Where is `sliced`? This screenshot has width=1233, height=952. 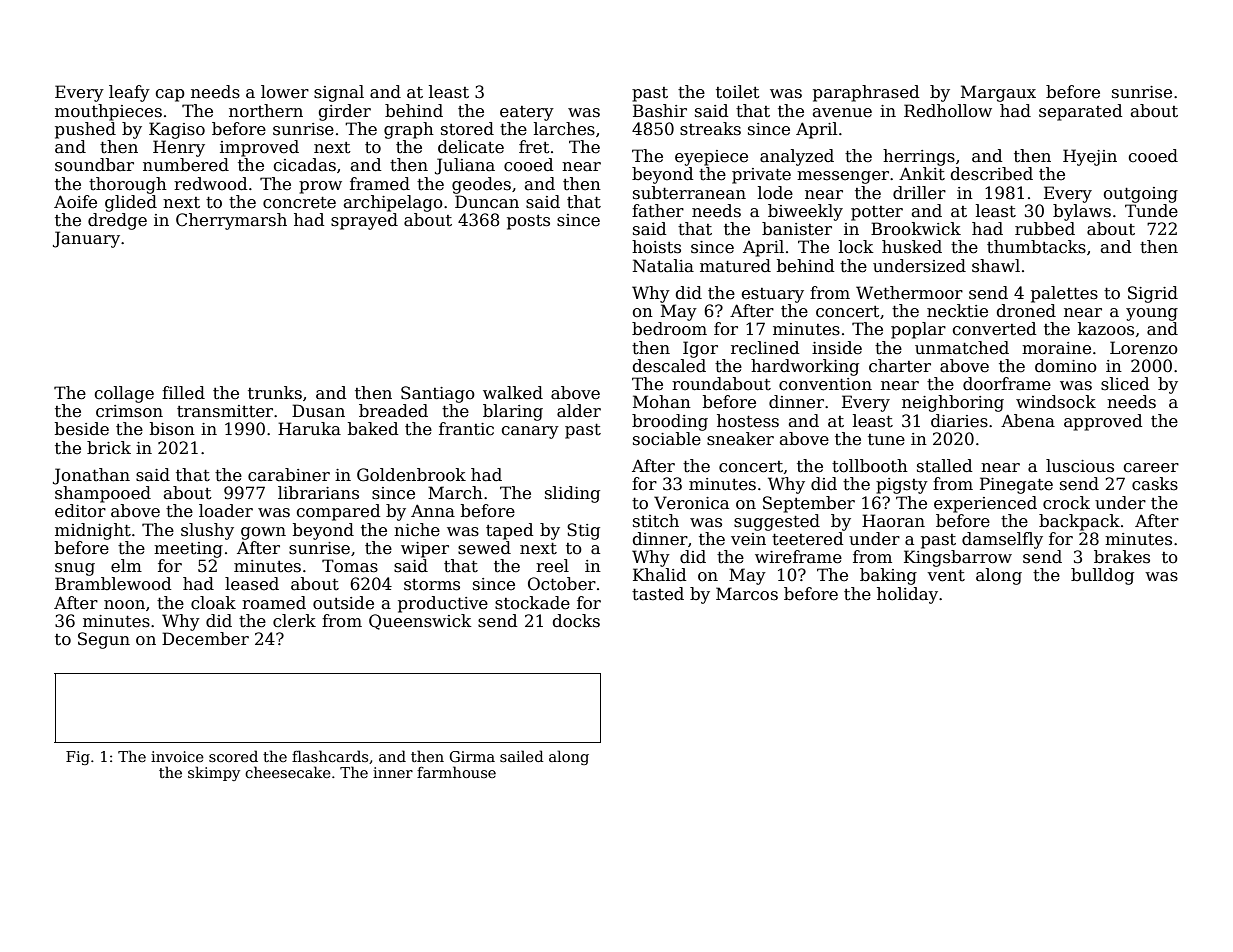
sliced is located at coordinates (1125, 384).
